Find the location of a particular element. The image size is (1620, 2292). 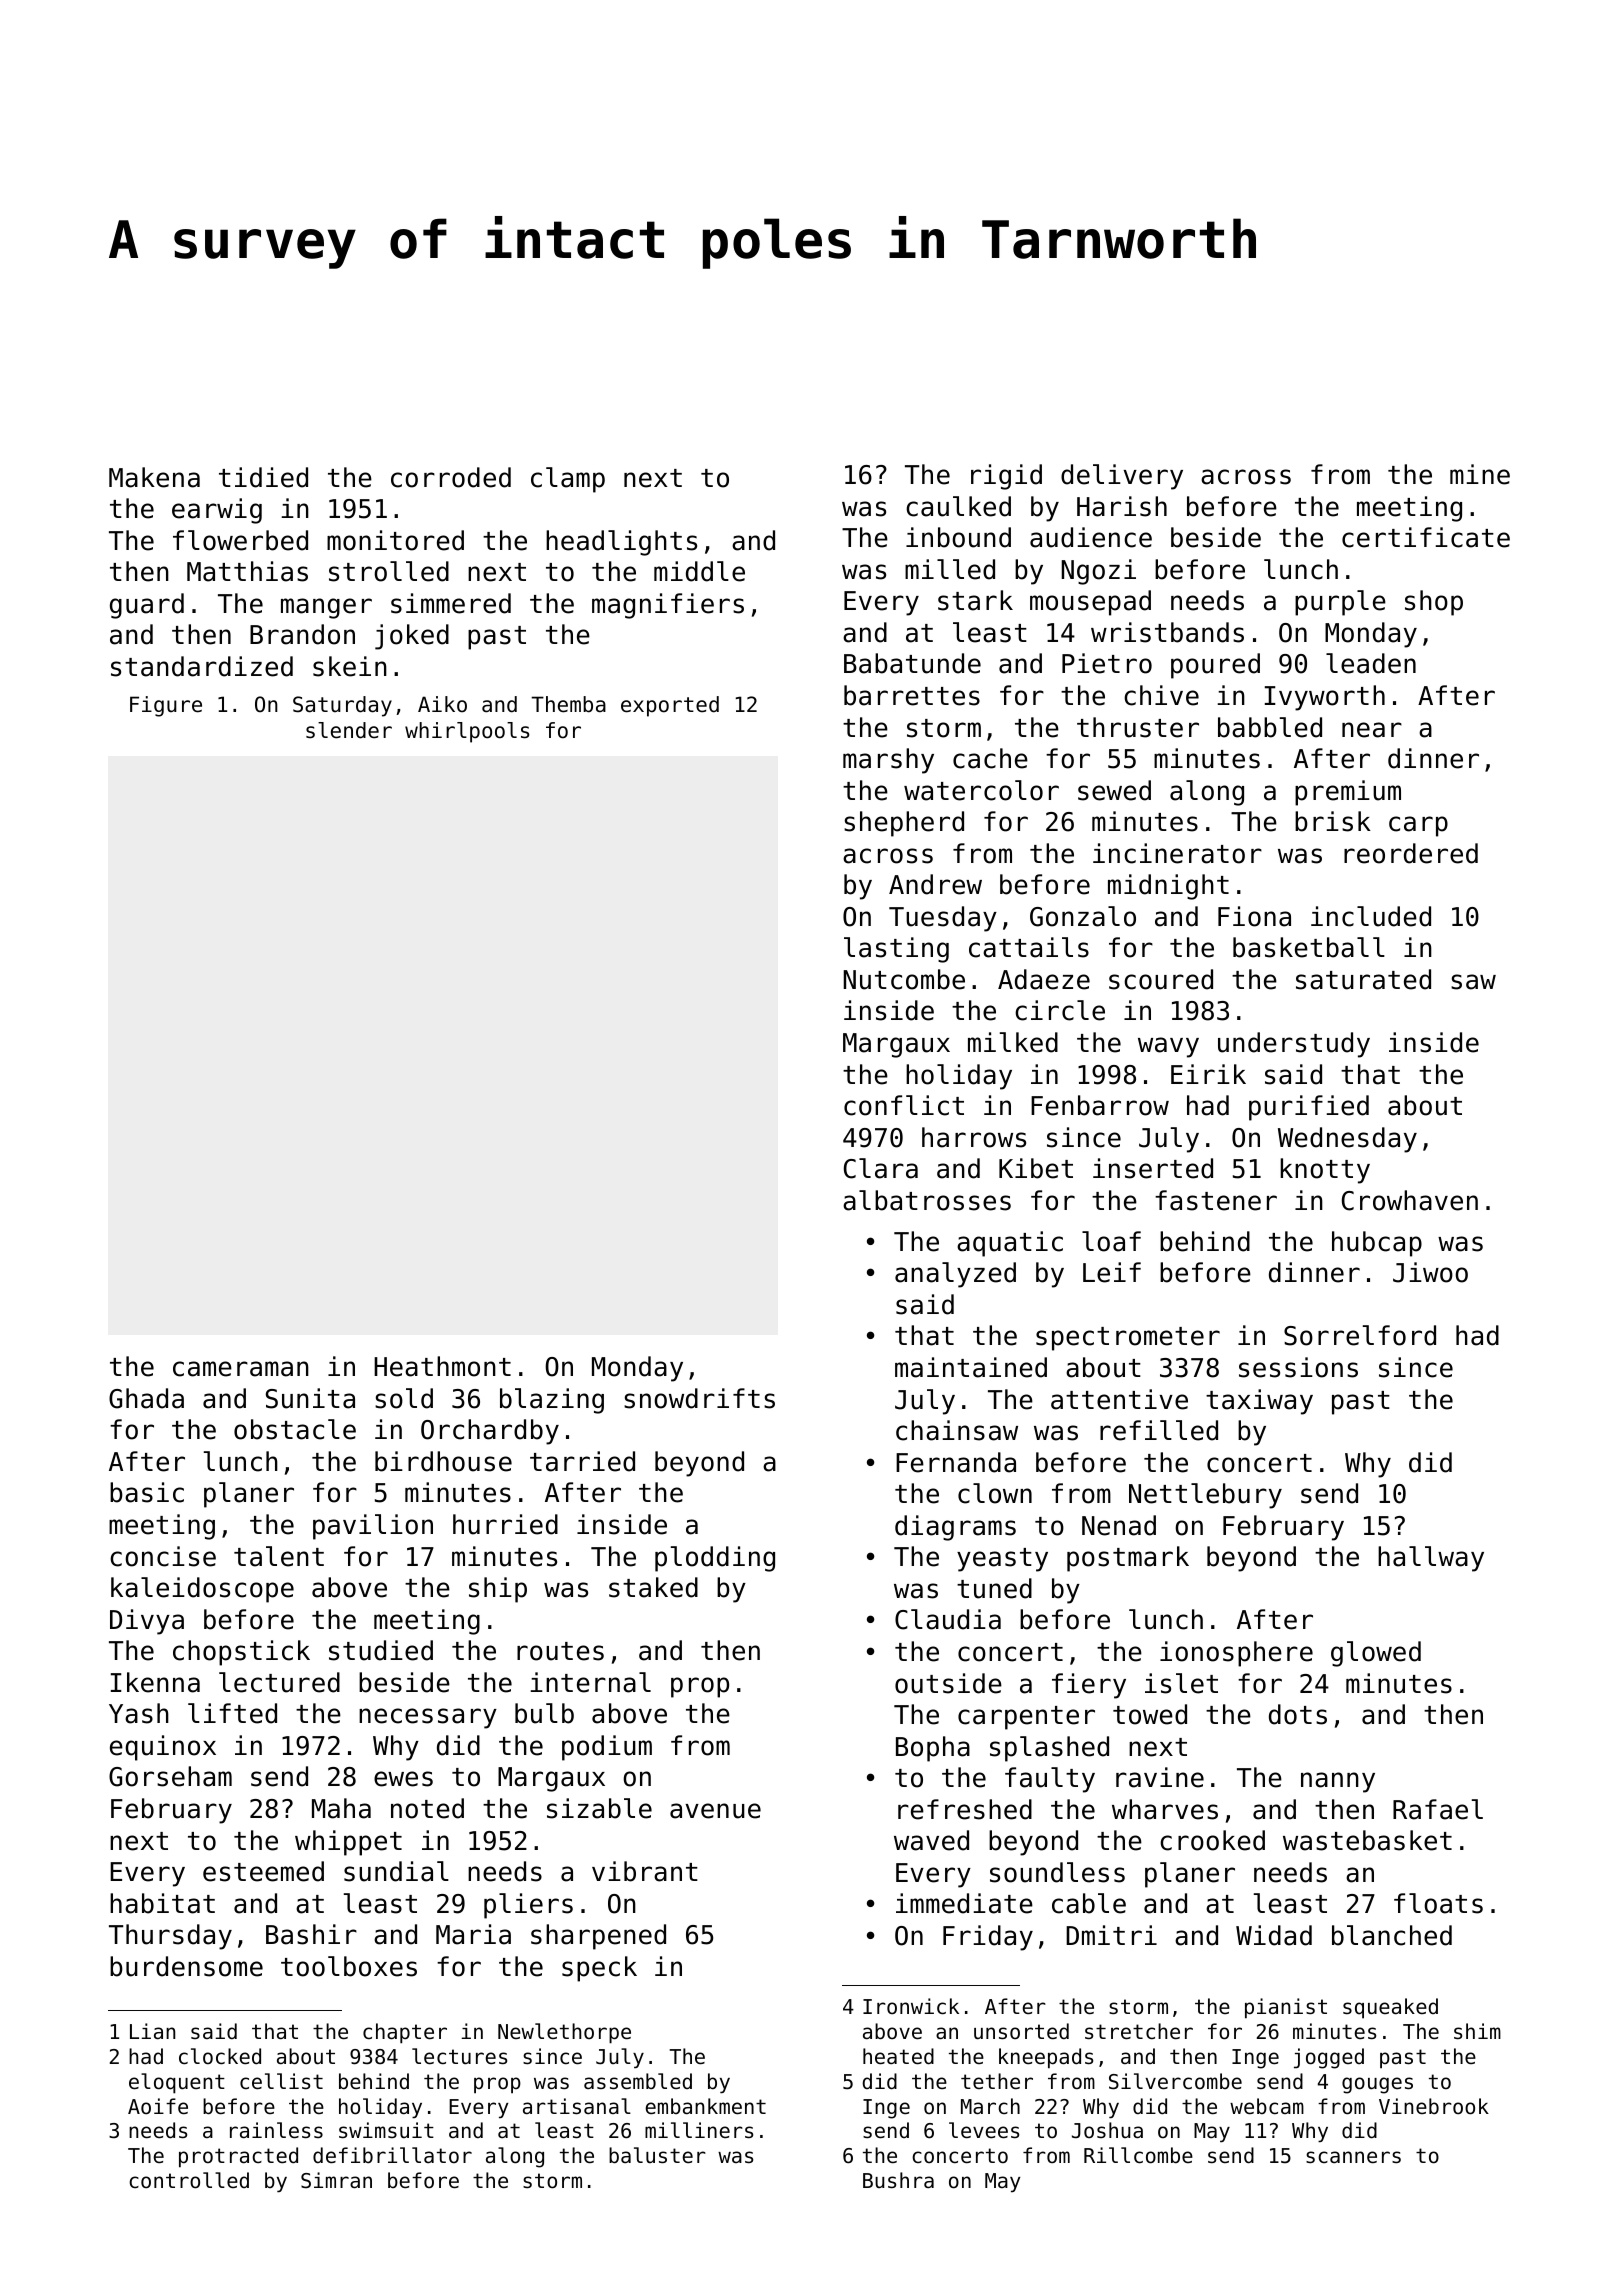

Aoife is located at coordinates (158, 2106).
